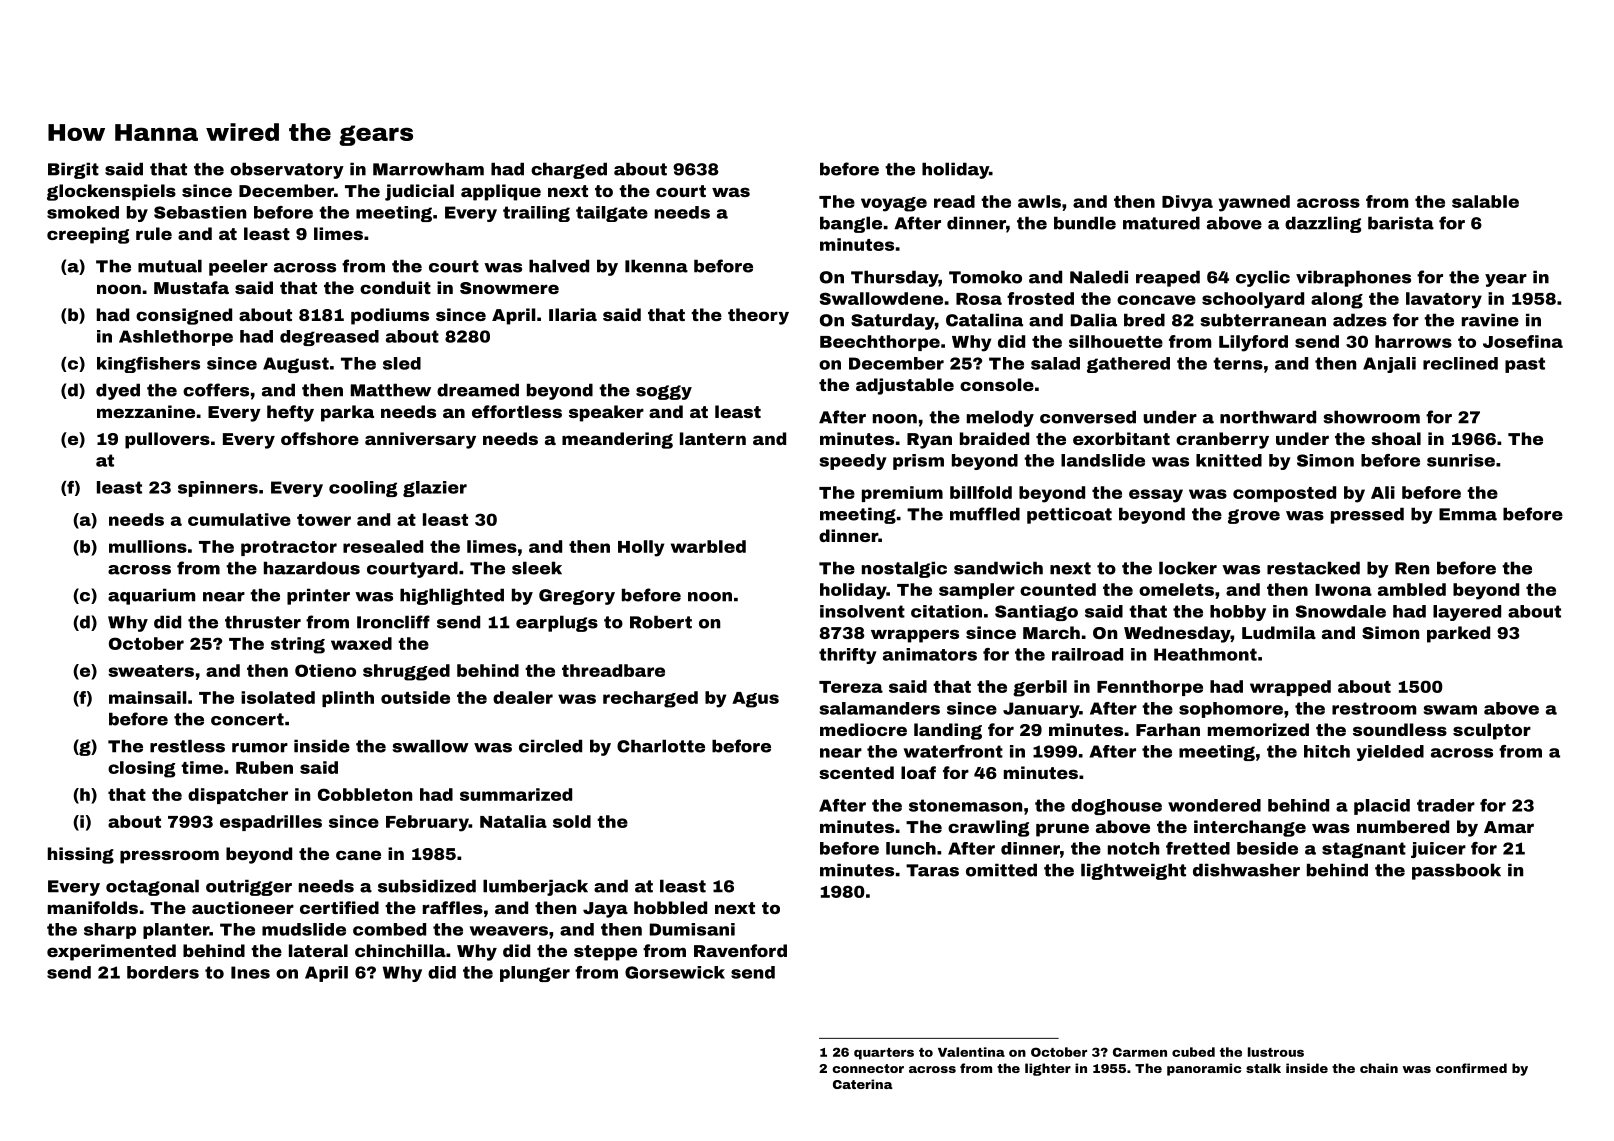 This image has width=1614, height=1141. Describe the element at coordinates (73, 170) in the image. I see `Birgit` at that location.
